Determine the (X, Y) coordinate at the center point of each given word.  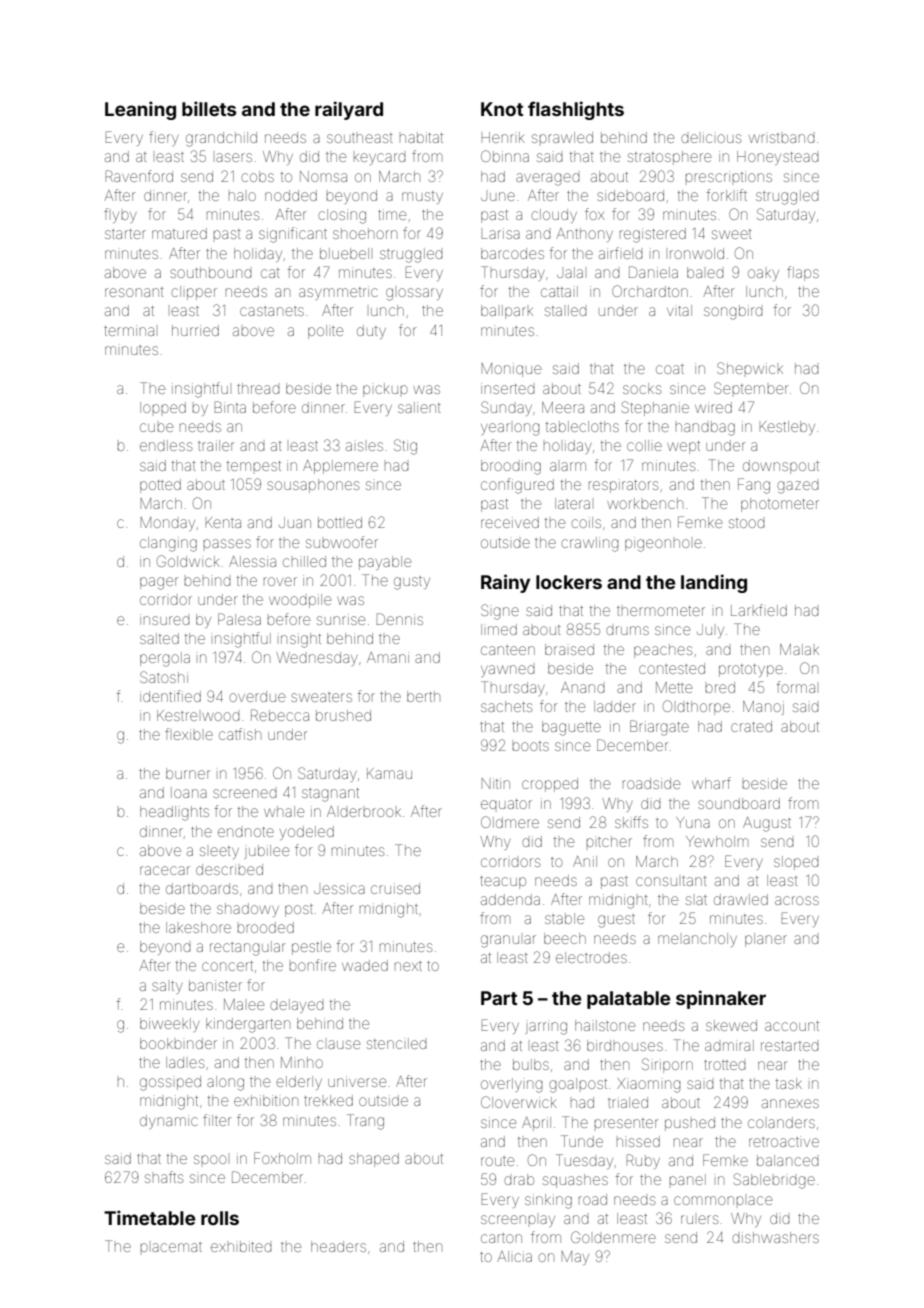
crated (751, 726)
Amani (388, 657)
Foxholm (282, 1158)
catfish (240, 734)
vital (679, 310)
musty (422, 197)
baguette (571, 728)
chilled (304, 561)
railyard (349, 110)
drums (627, 630)
